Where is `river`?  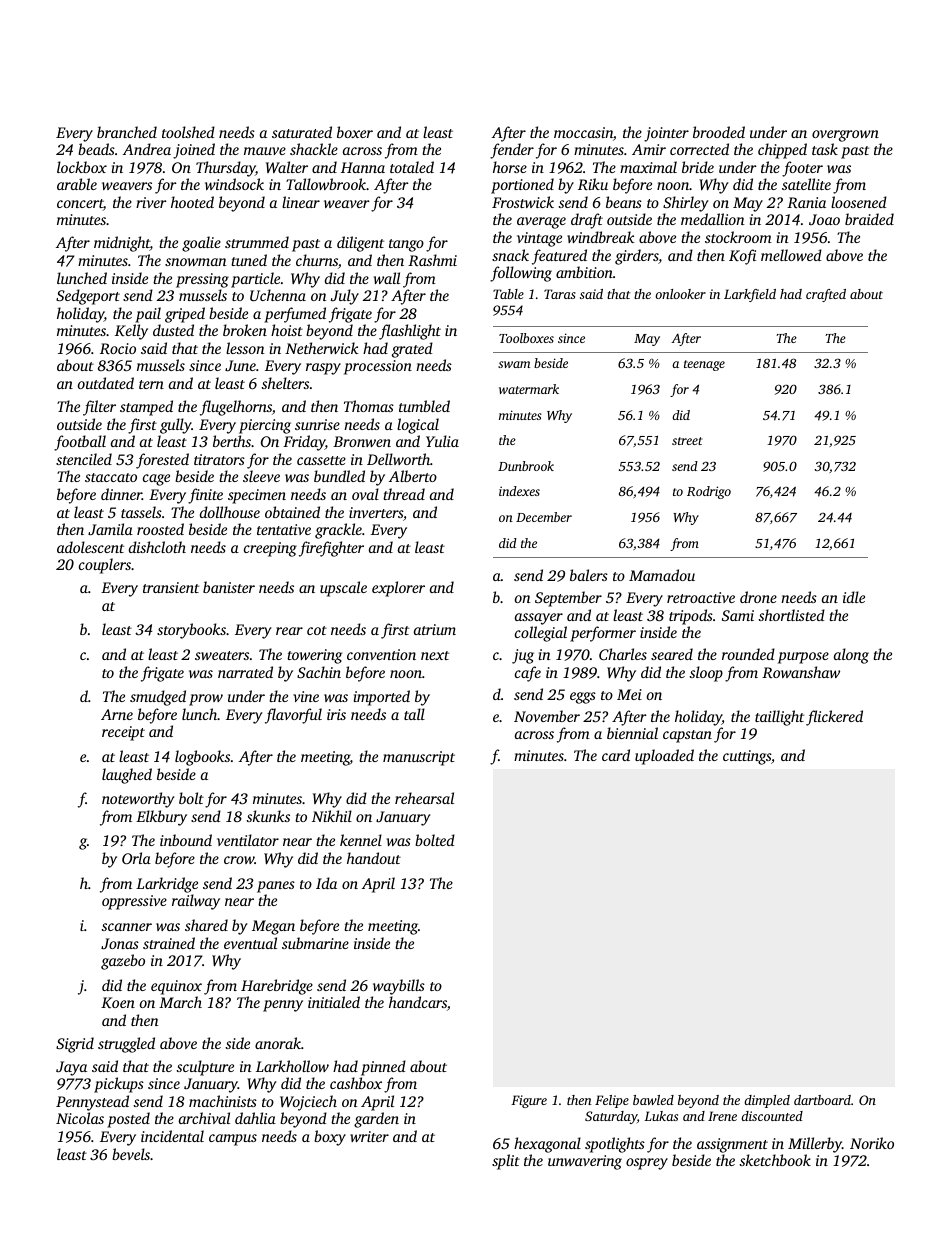 river is located at coordinates (151, 202).
